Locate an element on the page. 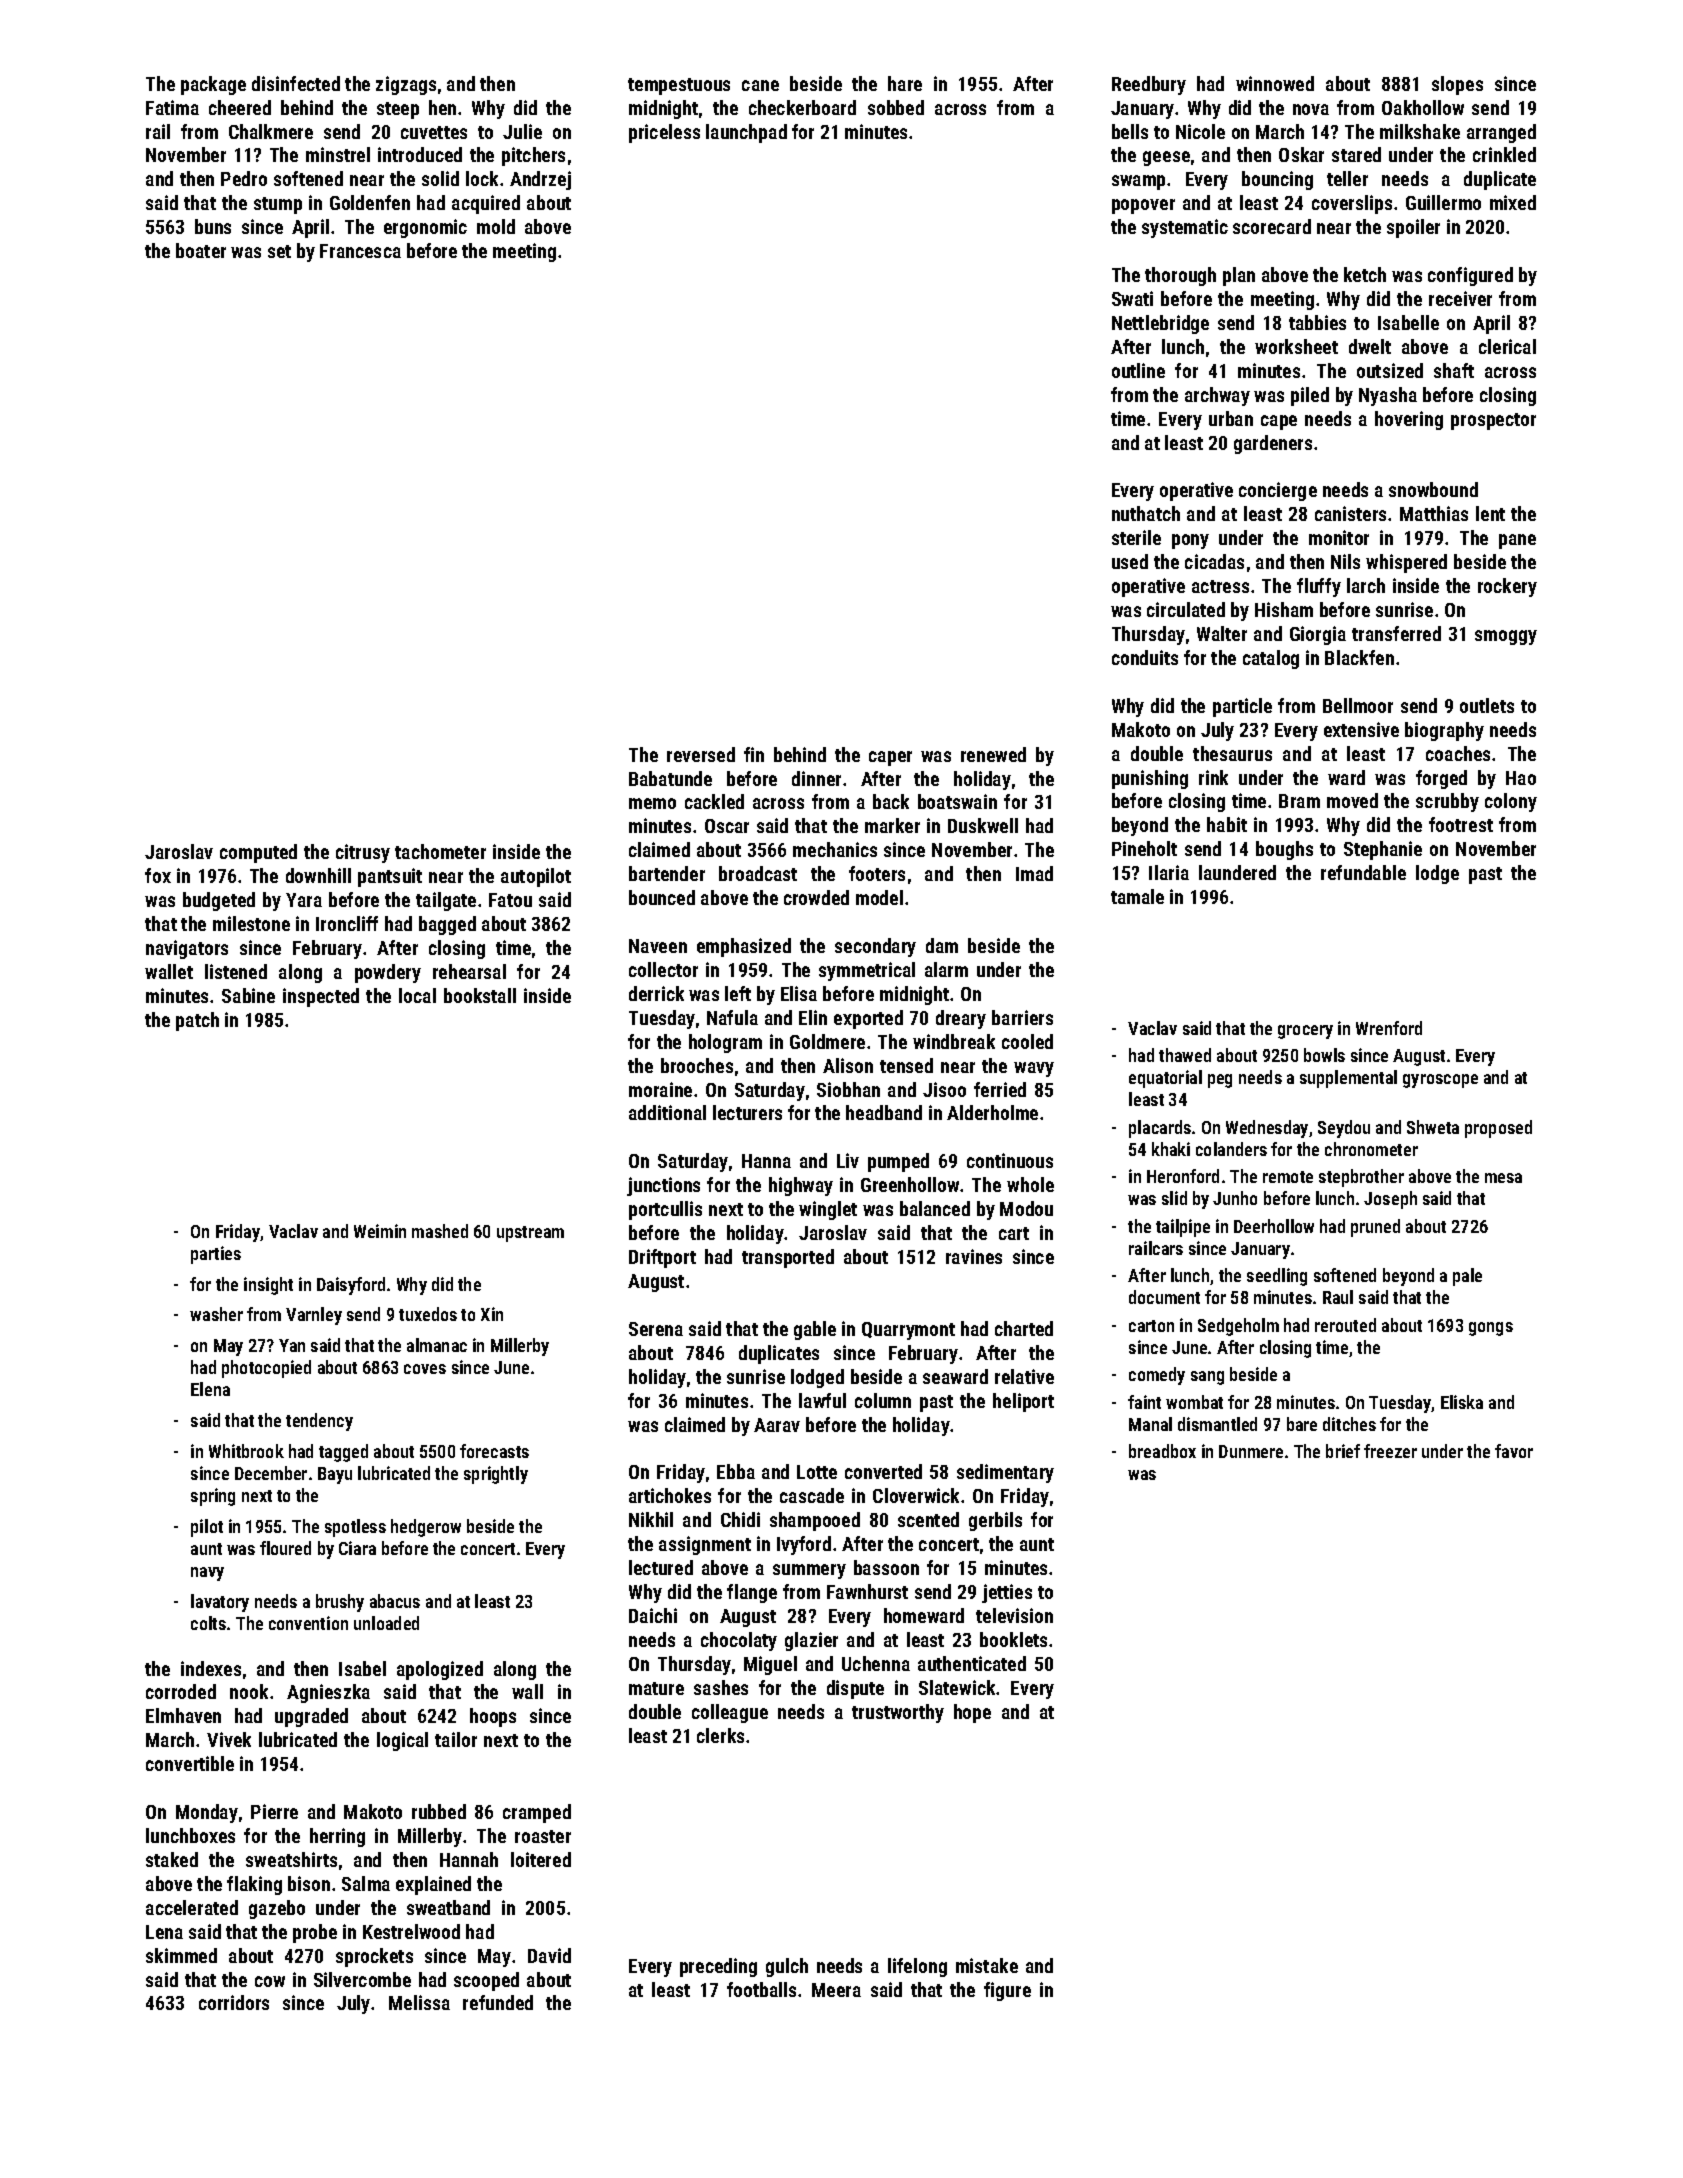  Xin is located at coordinates (492, 1314).
